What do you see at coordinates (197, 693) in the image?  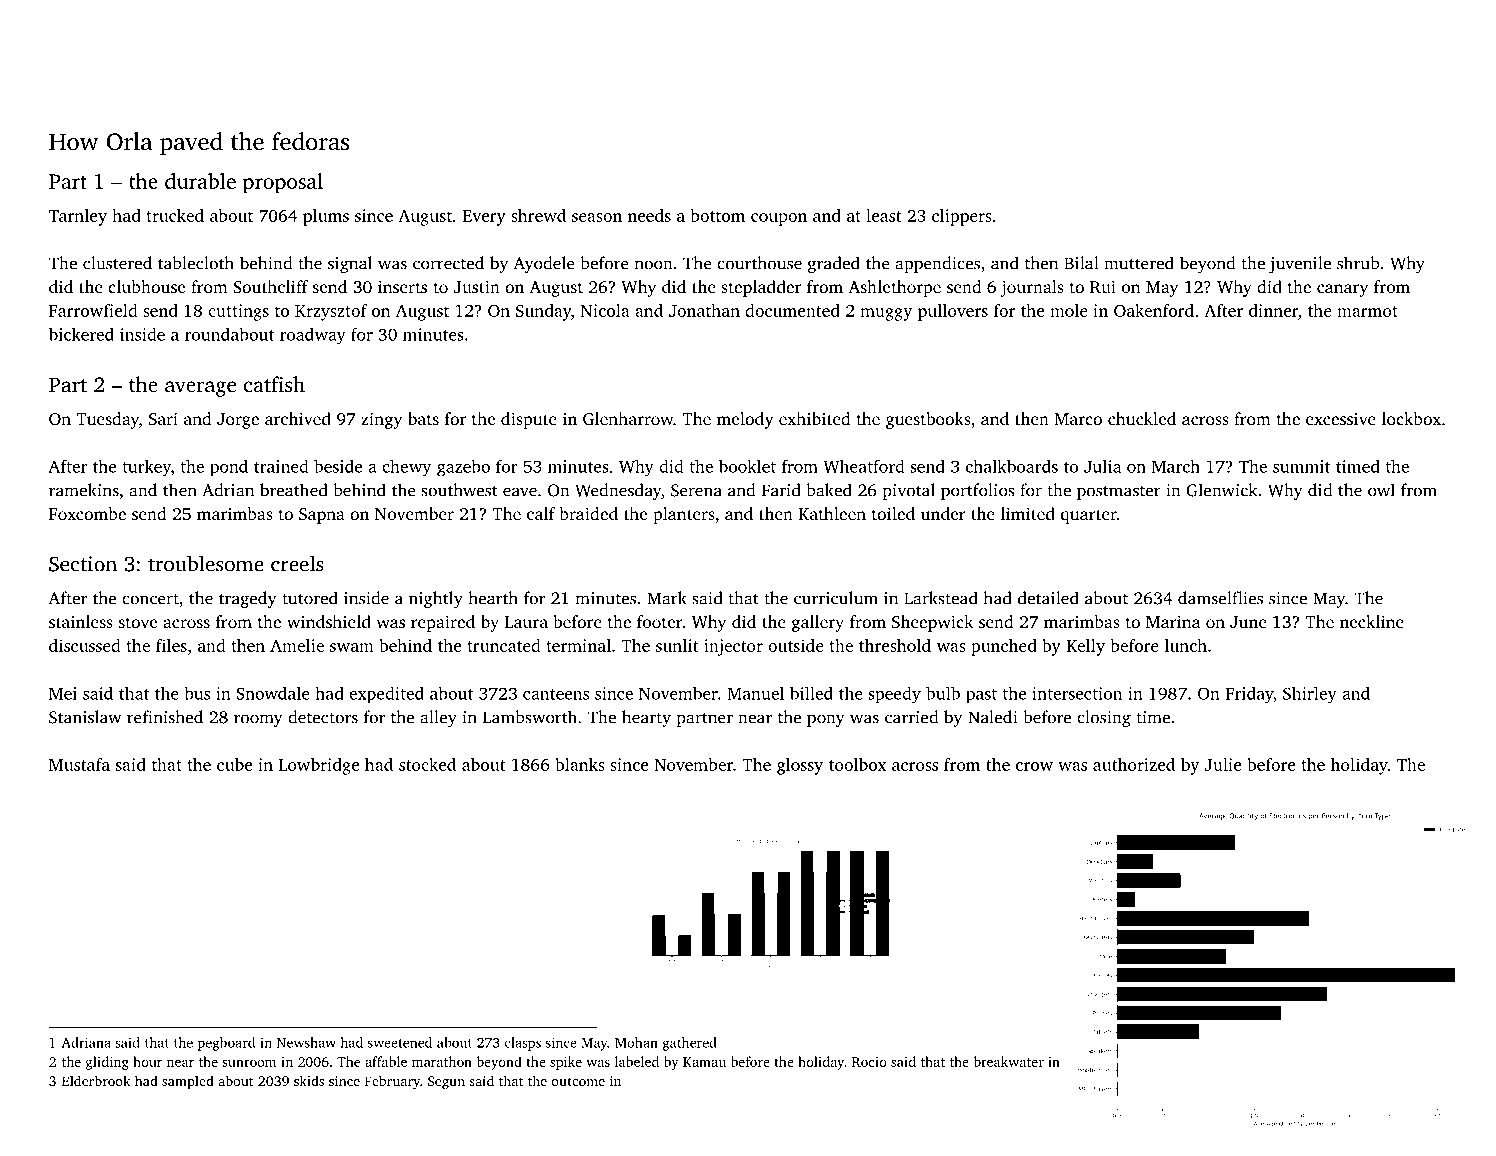 I see `bus` at bounding box center [197, 693].
